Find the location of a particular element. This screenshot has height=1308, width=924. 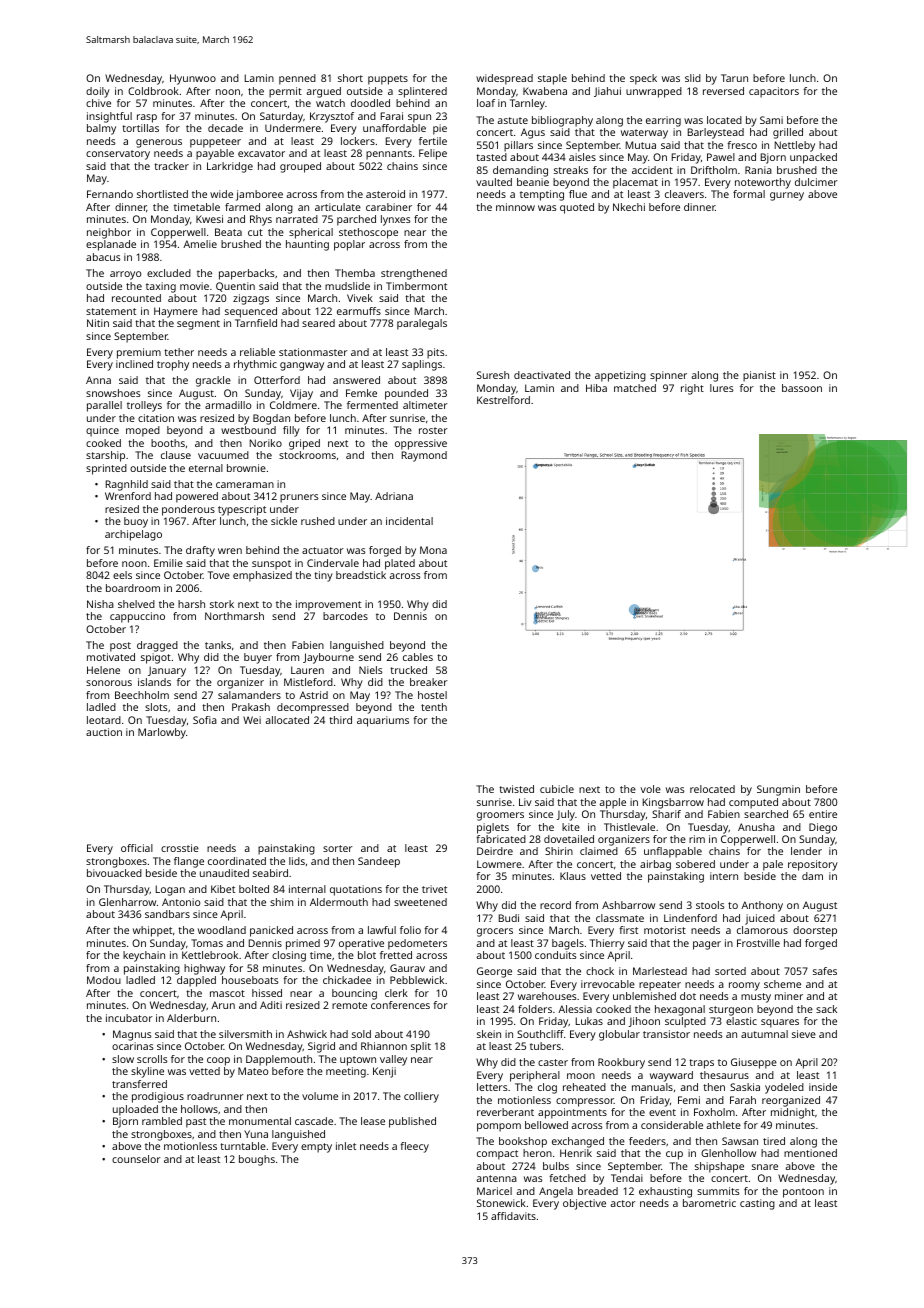

abacus is located at coordinates (103, 257).
